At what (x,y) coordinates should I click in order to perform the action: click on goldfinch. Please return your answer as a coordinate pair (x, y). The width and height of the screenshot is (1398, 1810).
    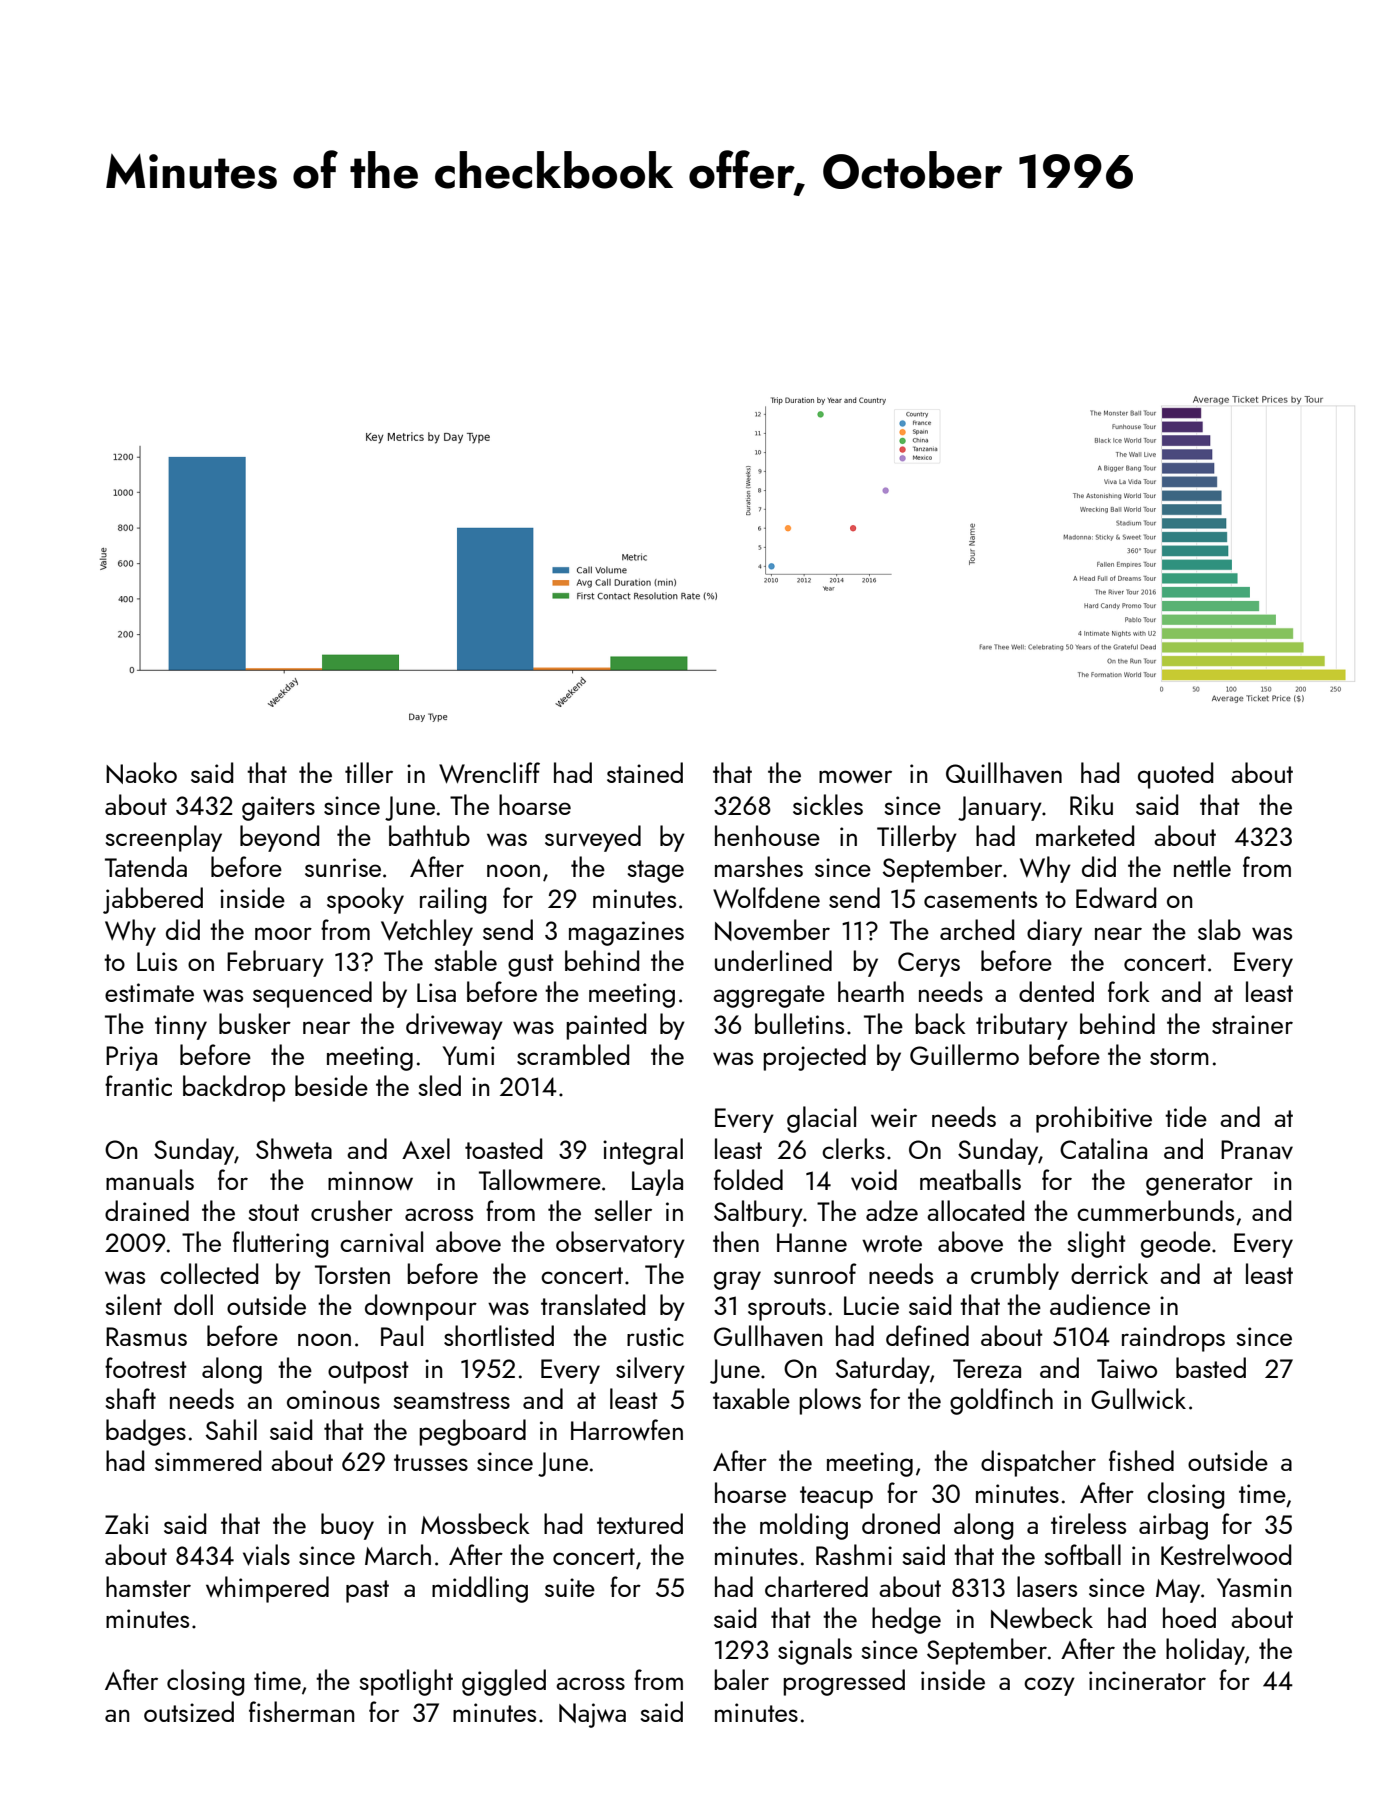
    Looking at the image, I should click on (1001, 1401).
